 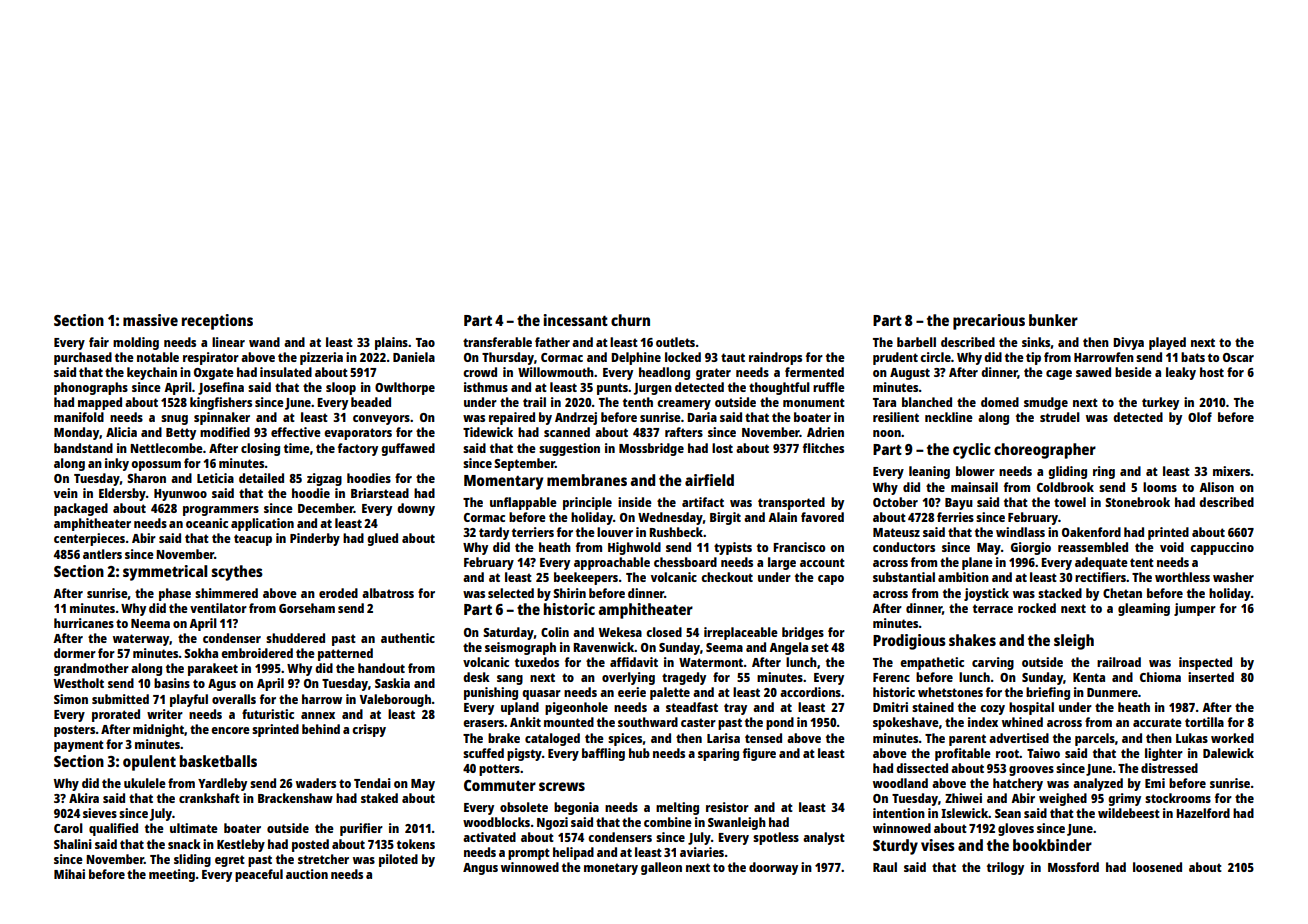 What do you see at coordinates (480, 869) in the screenshot?
I see `Angus` at bounding box center [480, 869].
